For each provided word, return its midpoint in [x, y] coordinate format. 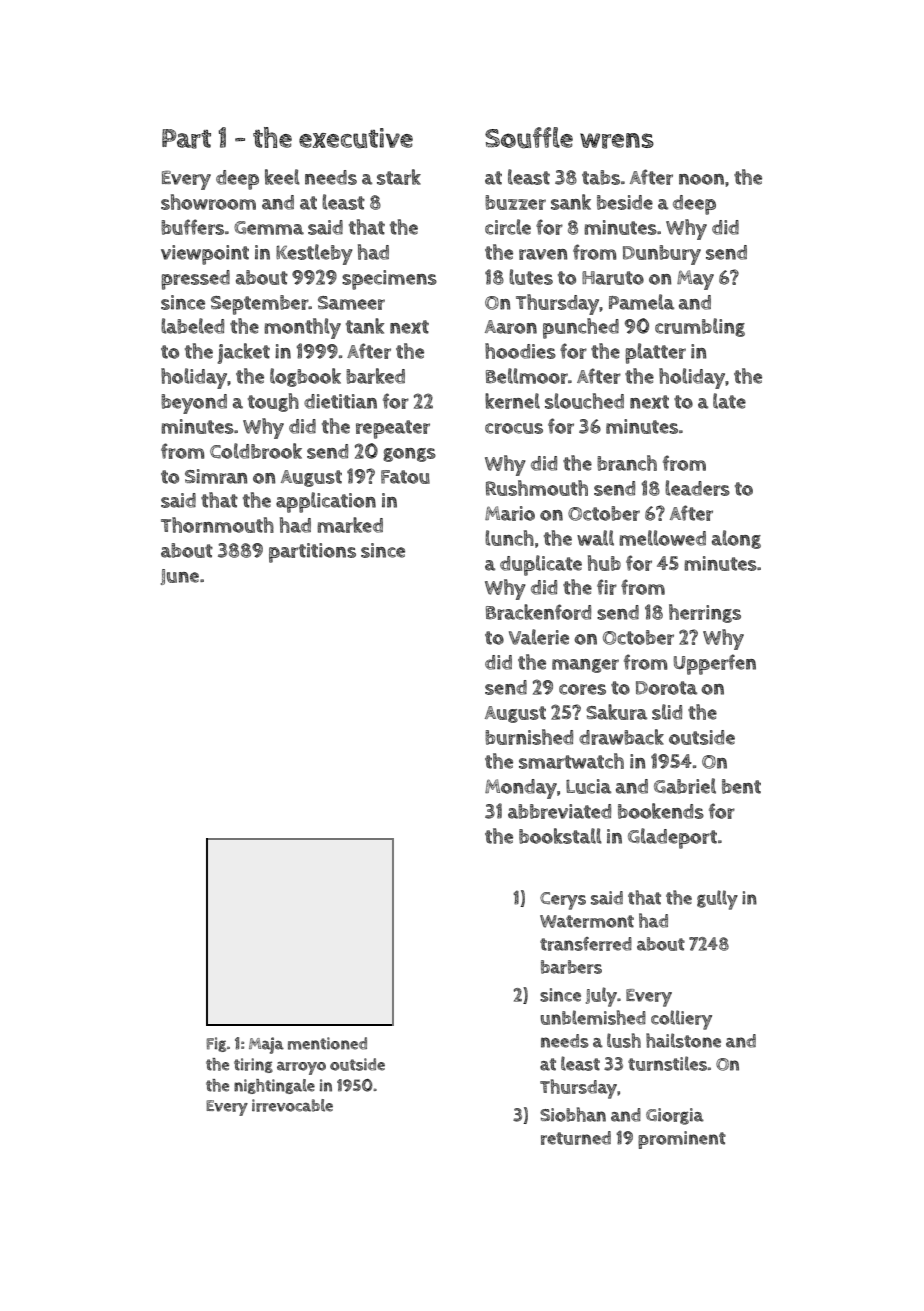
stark [399, 177]
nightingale [274, 1086]
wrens [617, 141]
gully [717, 900]
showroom [208, 202]
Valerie [539, 637]
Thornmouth [217, 525]
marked [350, 525]
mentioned [327, 1043]
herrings [705, 613]
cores [582, 689]
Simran [216, 476]
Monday [521, 789]
